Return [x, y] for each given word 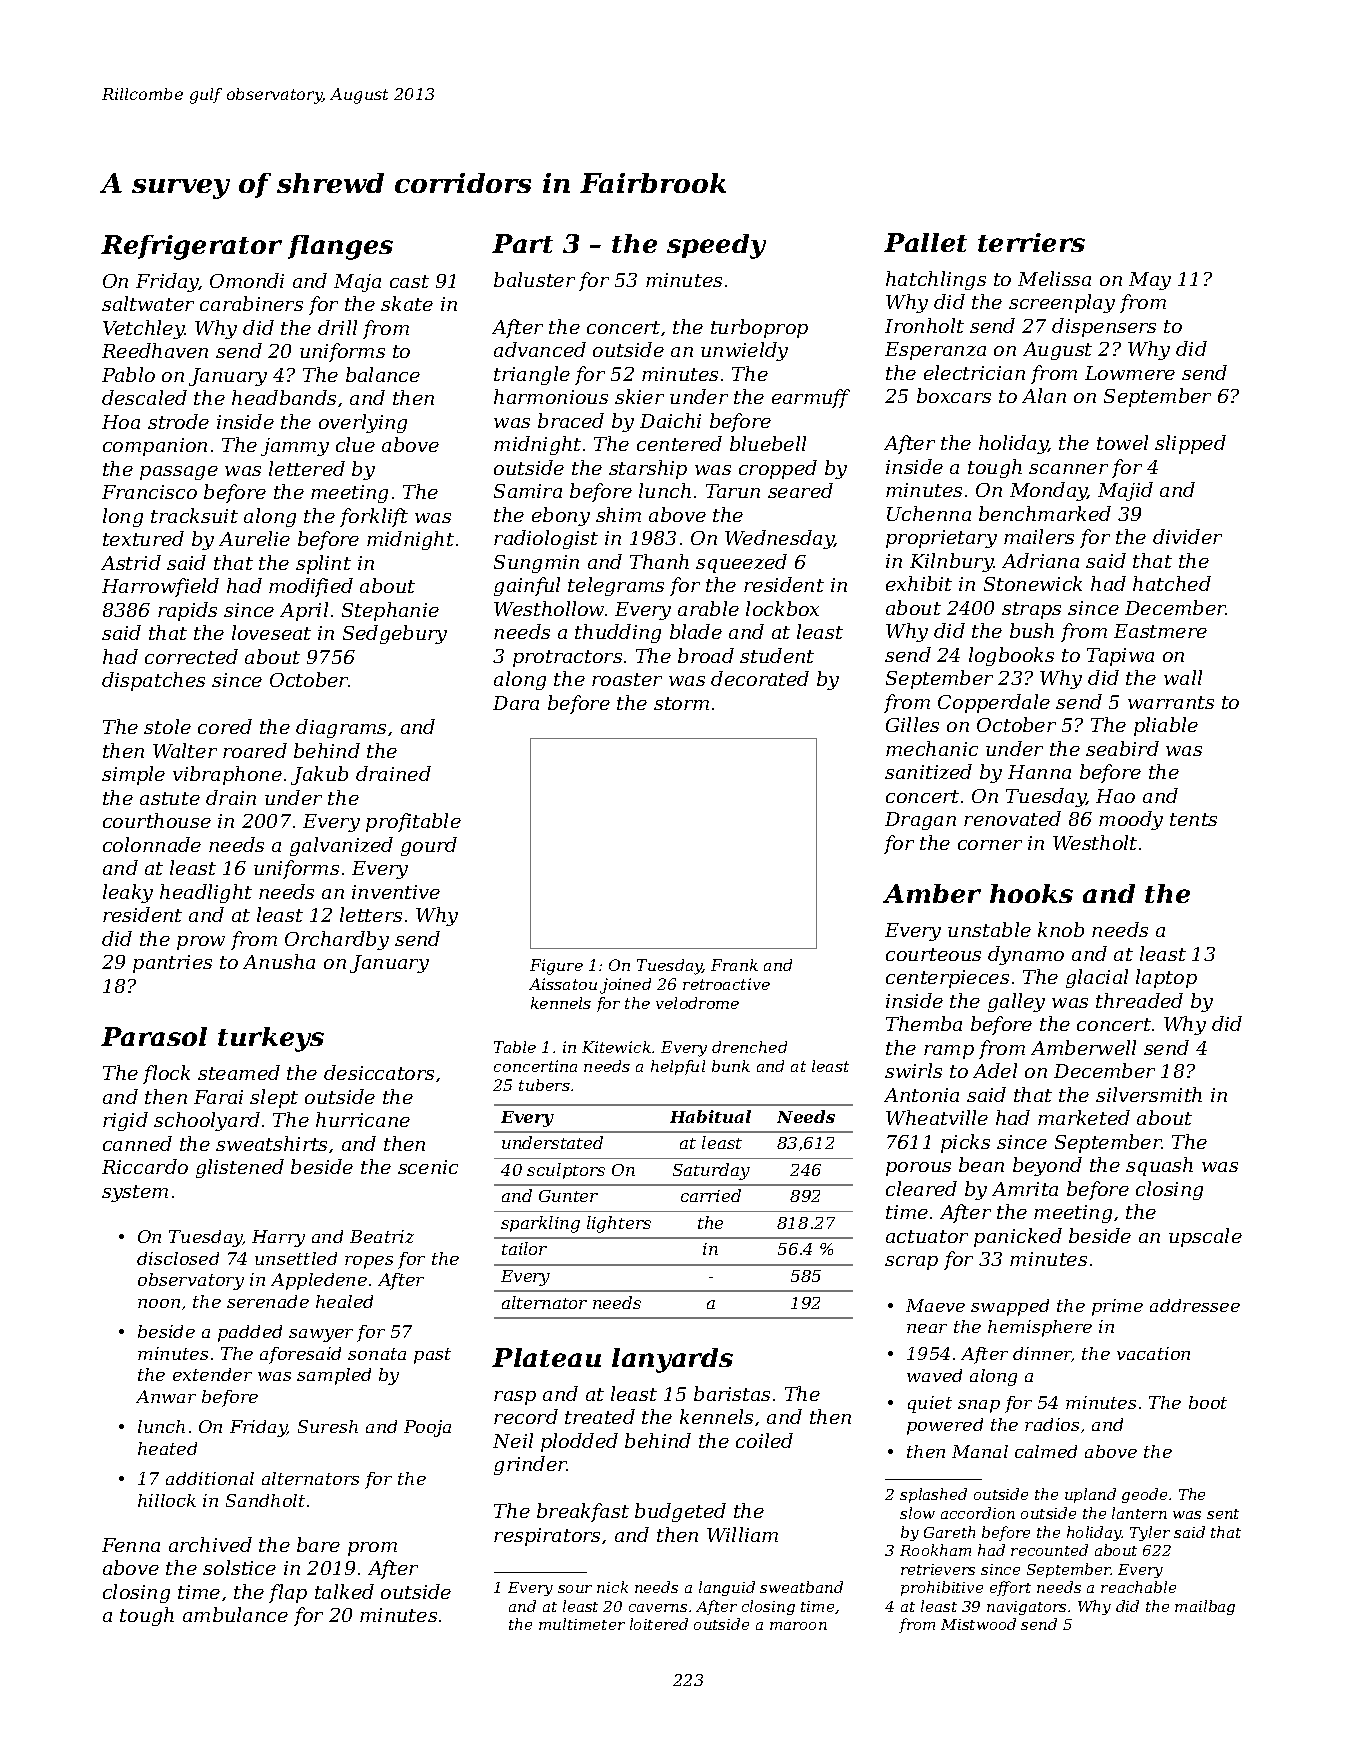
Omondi [247, 280]
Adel [995, 1070]
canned [137, 1143]
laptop [1166, 978]
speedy [716, 246]
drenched [749, 1047]
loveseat [271, 632]
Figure [556, 967]
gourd [429, 846]
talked [344, 1591]
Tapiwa [1120, 657]
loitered [659, 1624]
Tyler [1150, 1533]
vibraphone [227, 775]
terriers [1031, 242]
